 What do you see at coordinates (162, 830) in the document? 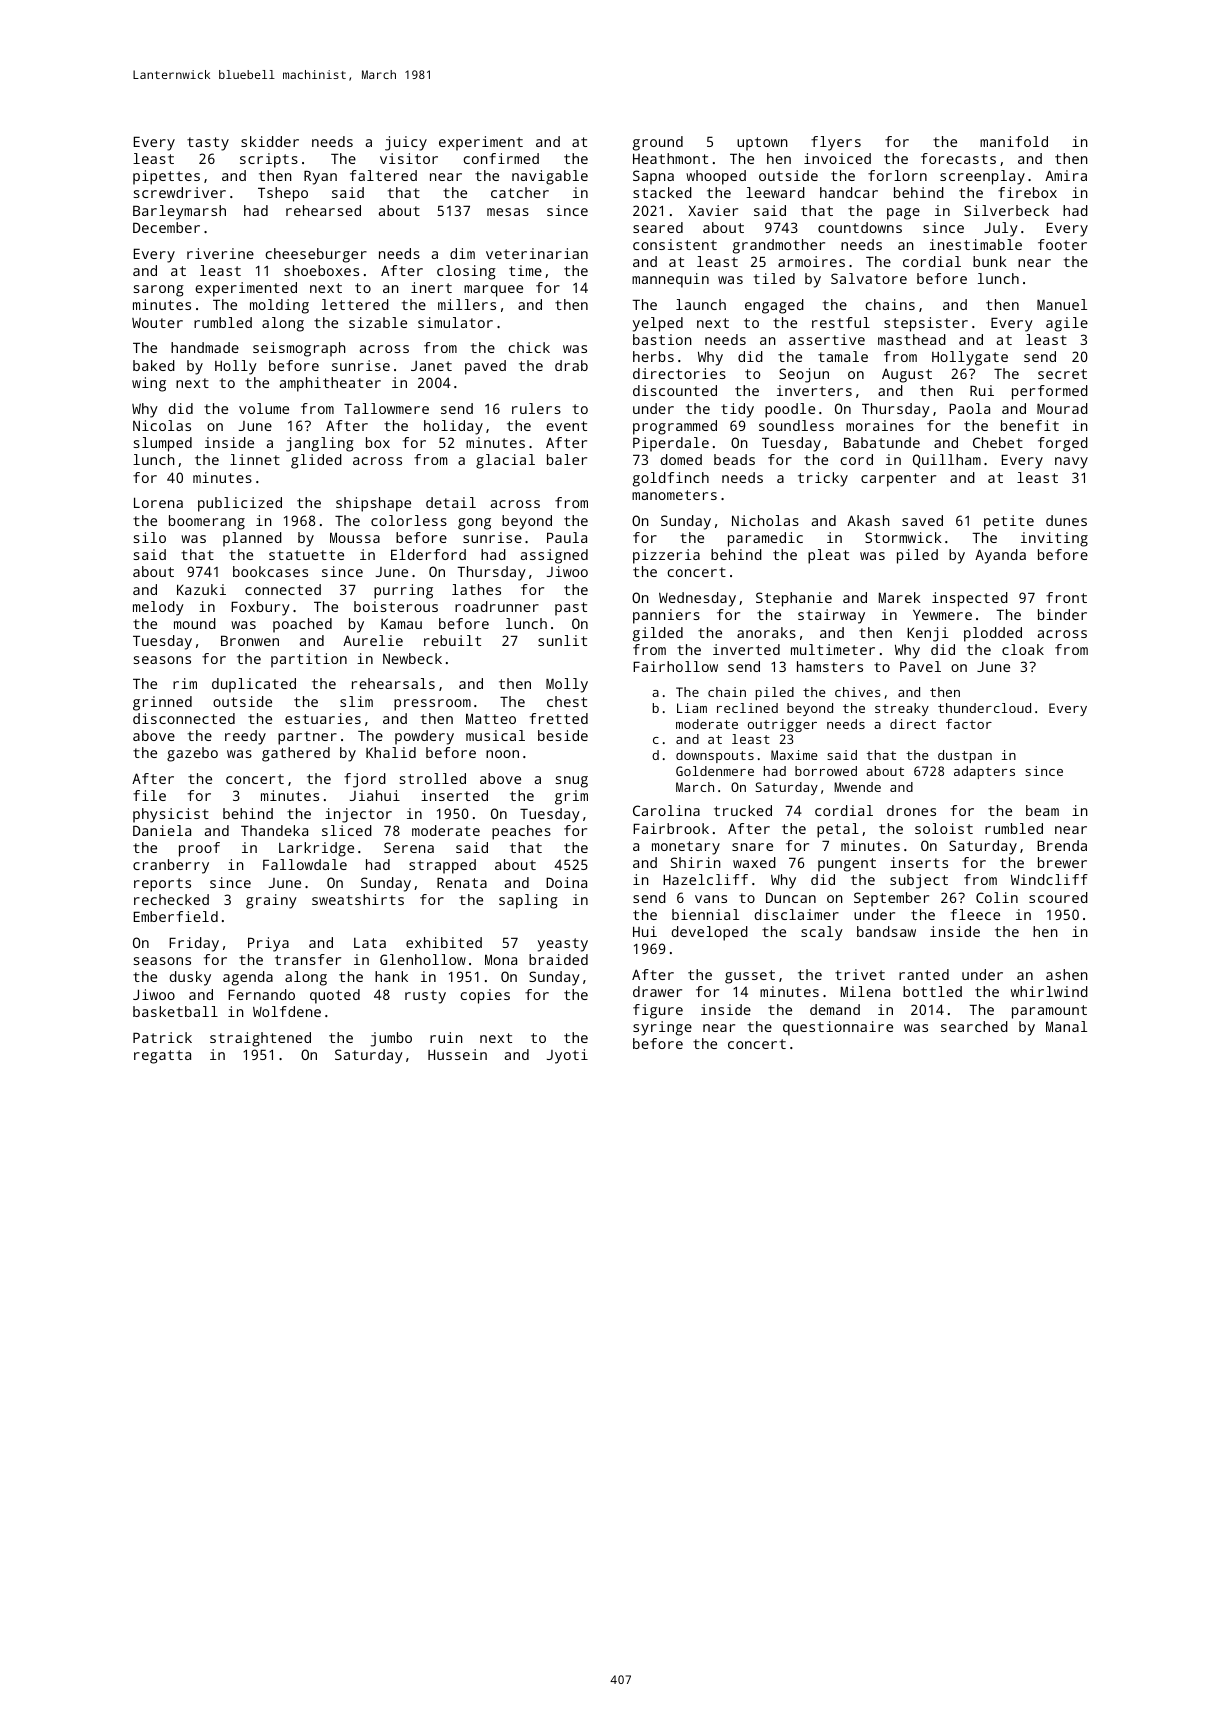
I see `Daniela` at bounding box center [162, 830].
